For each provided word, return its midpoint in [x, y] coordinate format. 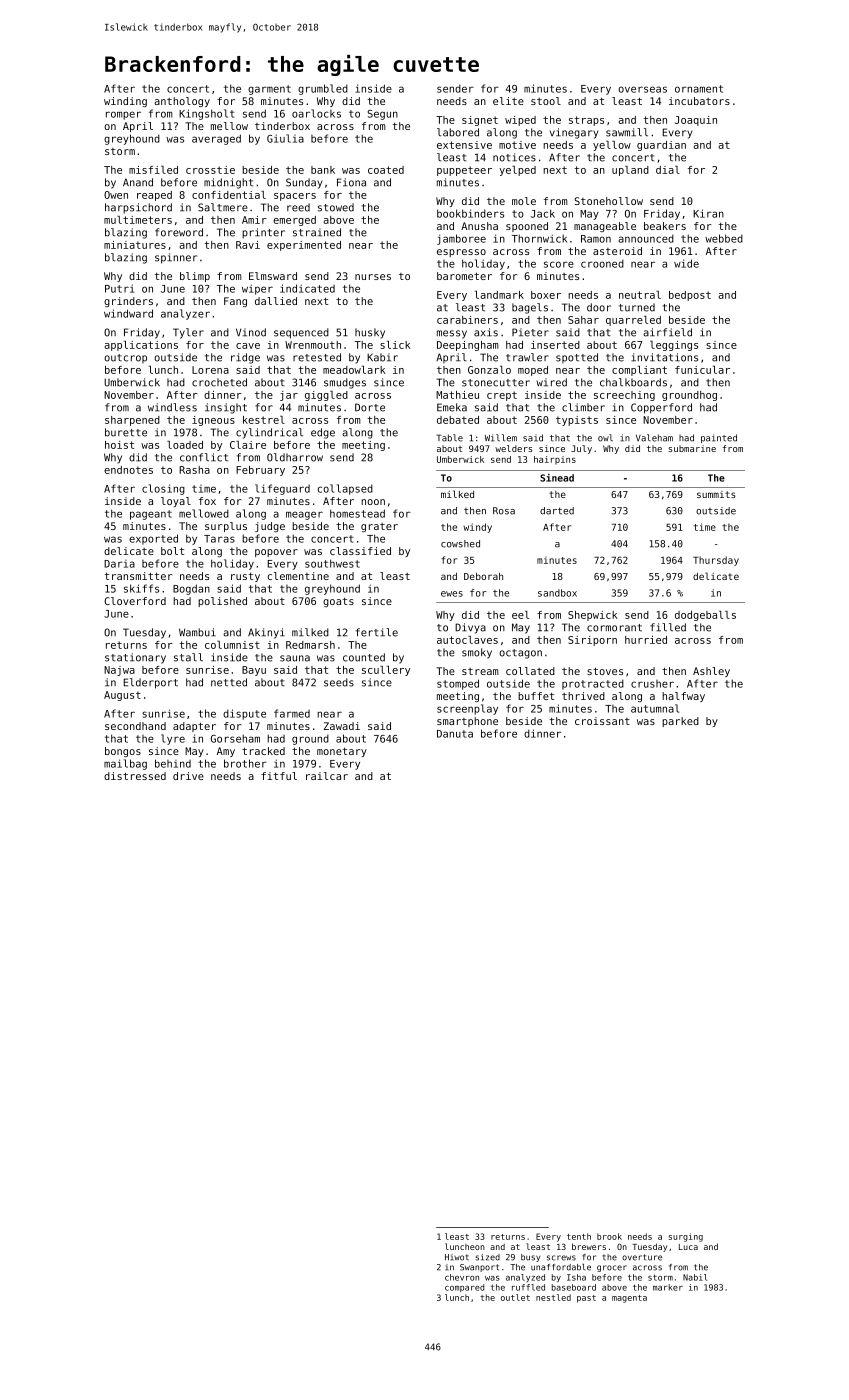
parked [680, 722]
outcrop [125, 358]
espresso [461, 253]
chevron [462, 1277]
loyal [176, 502]
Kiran [708, 213]
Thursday [716, 561]
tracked [263, 751]
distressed [135, 776]
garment [269, 90]
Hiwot [457, 1257]
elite [508, 101]
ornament [699, 89]
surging [685, 1237]
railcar [327, 776]
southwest [332, 563]
